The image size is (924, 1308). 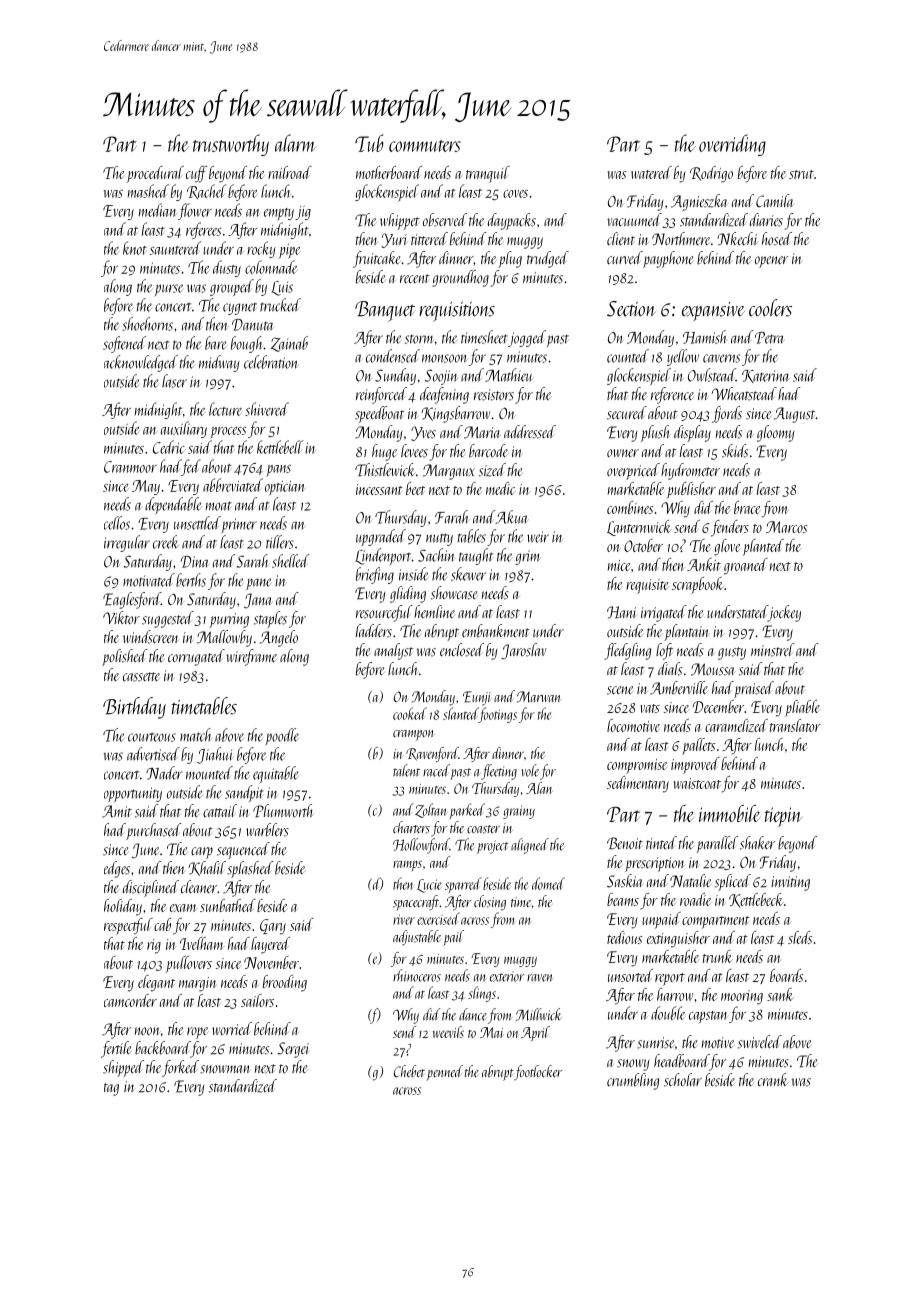 I want to click on inviting, so click(x=790, y=883).
